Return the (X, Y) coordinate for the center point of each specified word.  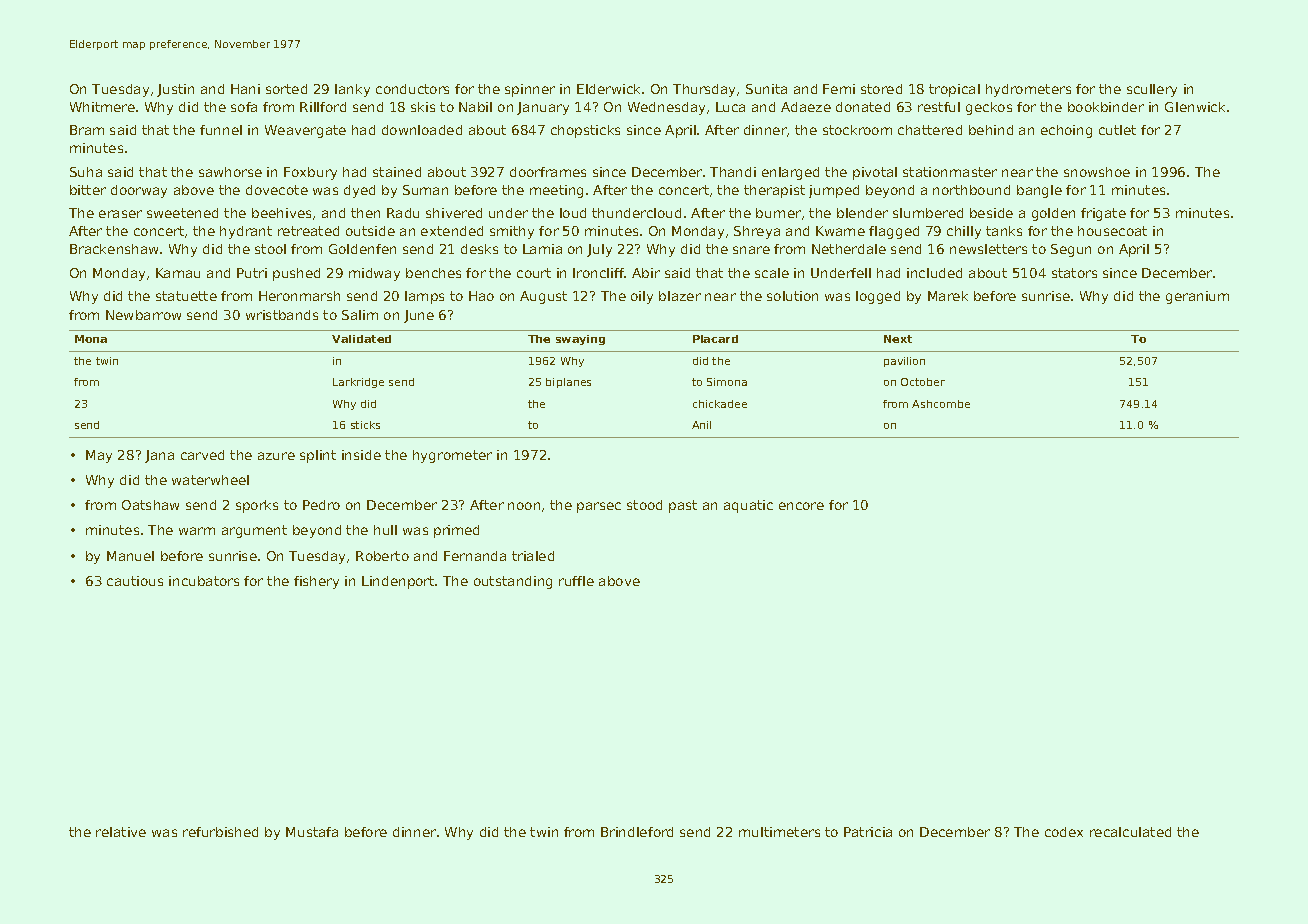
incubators (204, 581)
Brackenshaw (114, 249)
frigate (1103, 214)
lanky (352, 90)
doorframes (548, 172)
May (99, 456)
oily (642, 297)
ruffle (576, 581)
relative (121, 832)
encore (801, 506)
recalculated (1130, 832)
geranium (1197, 297)
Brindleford (637, 832)
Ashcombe (941, 404)
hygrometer (452, 456)
